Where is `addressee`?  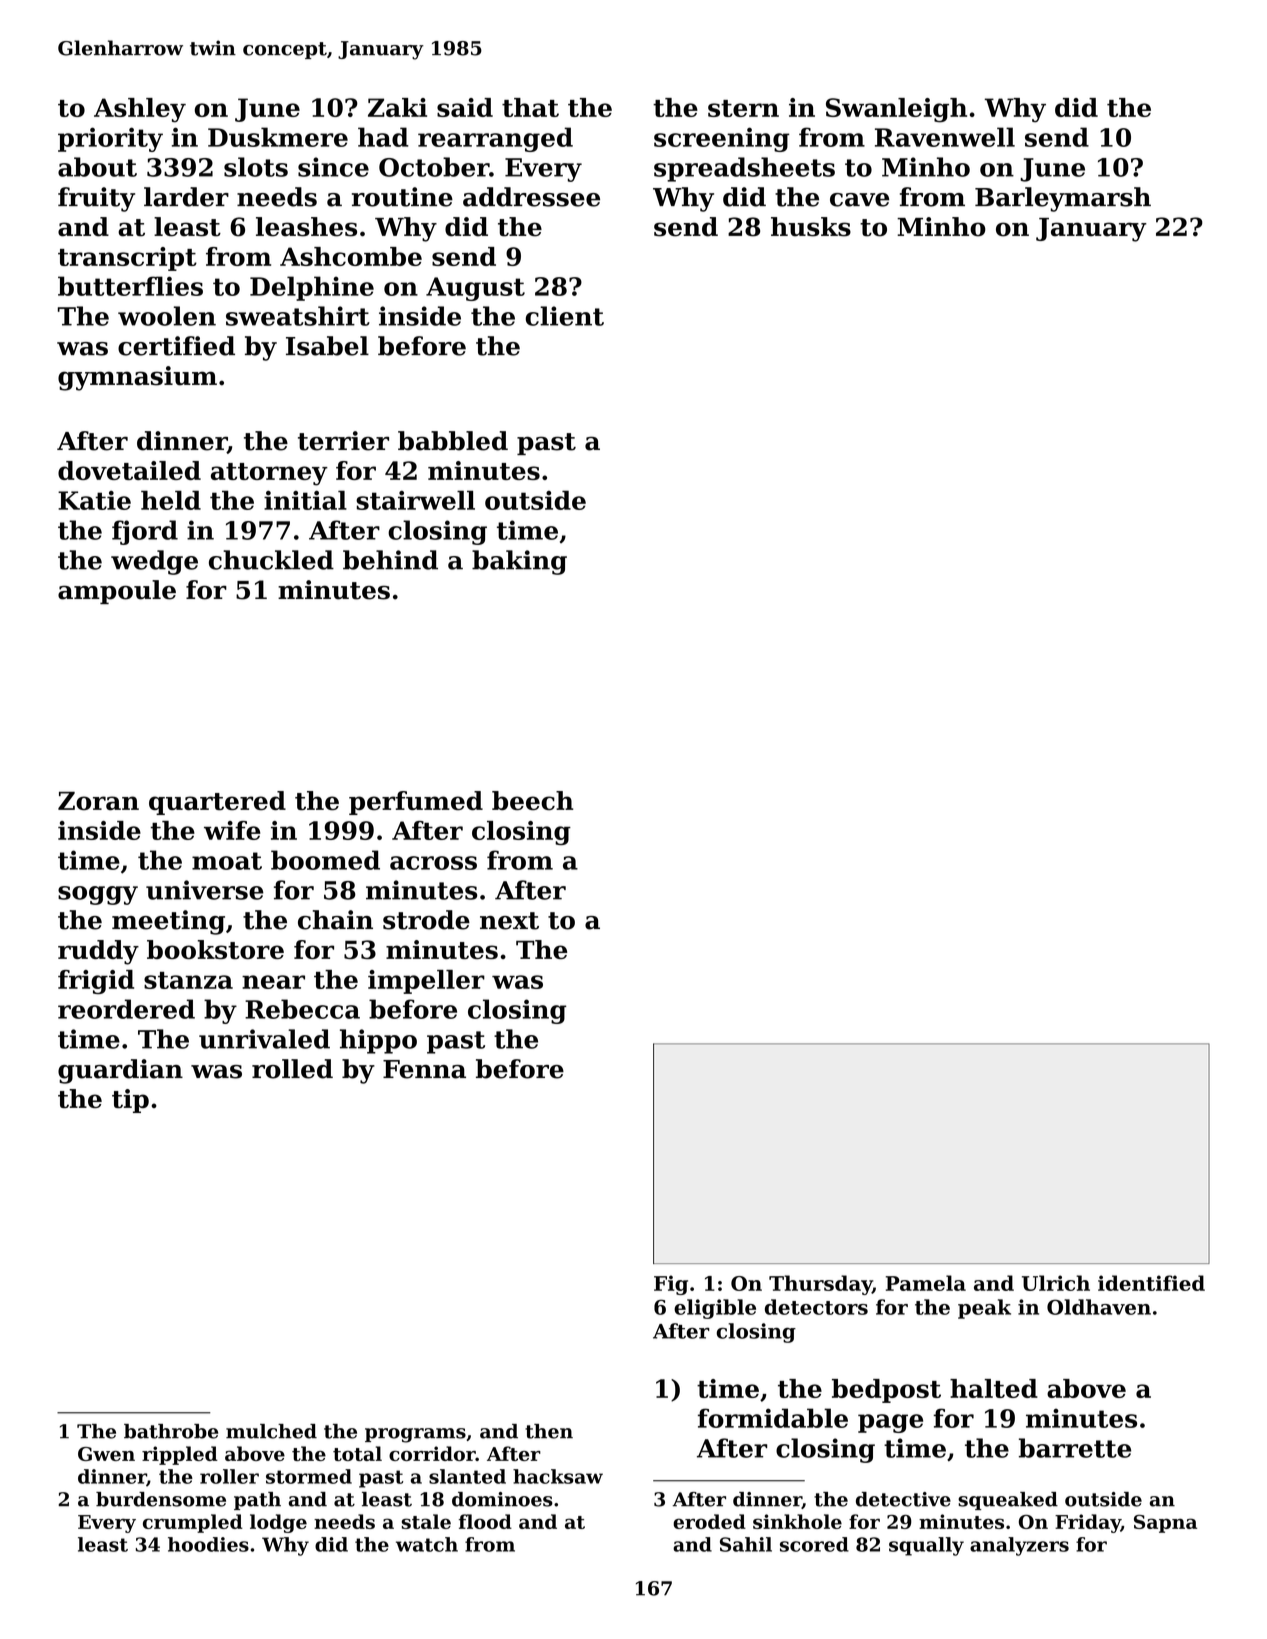 addressee is located at coordinates (531, 197).
